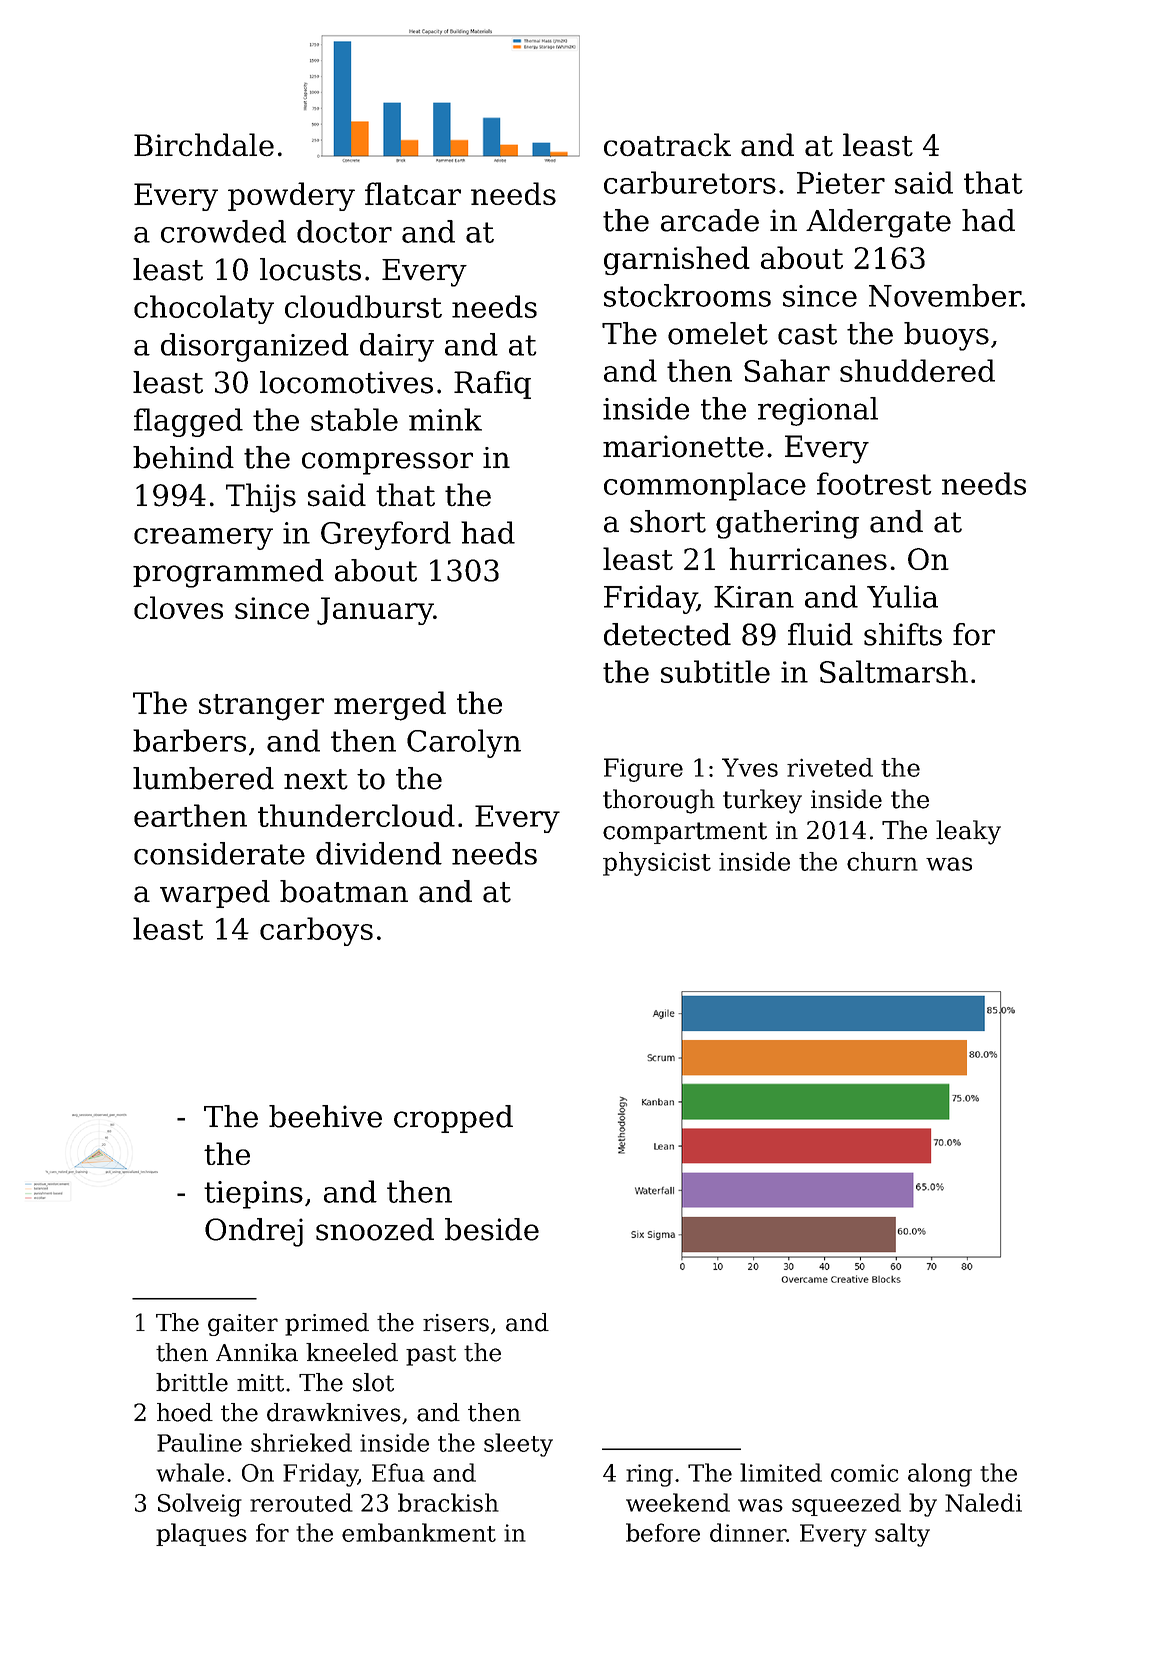 Image resolution: width=1165 pixels, height=1654 pixels. I want to click on Naledi, so click(983, 1502).
